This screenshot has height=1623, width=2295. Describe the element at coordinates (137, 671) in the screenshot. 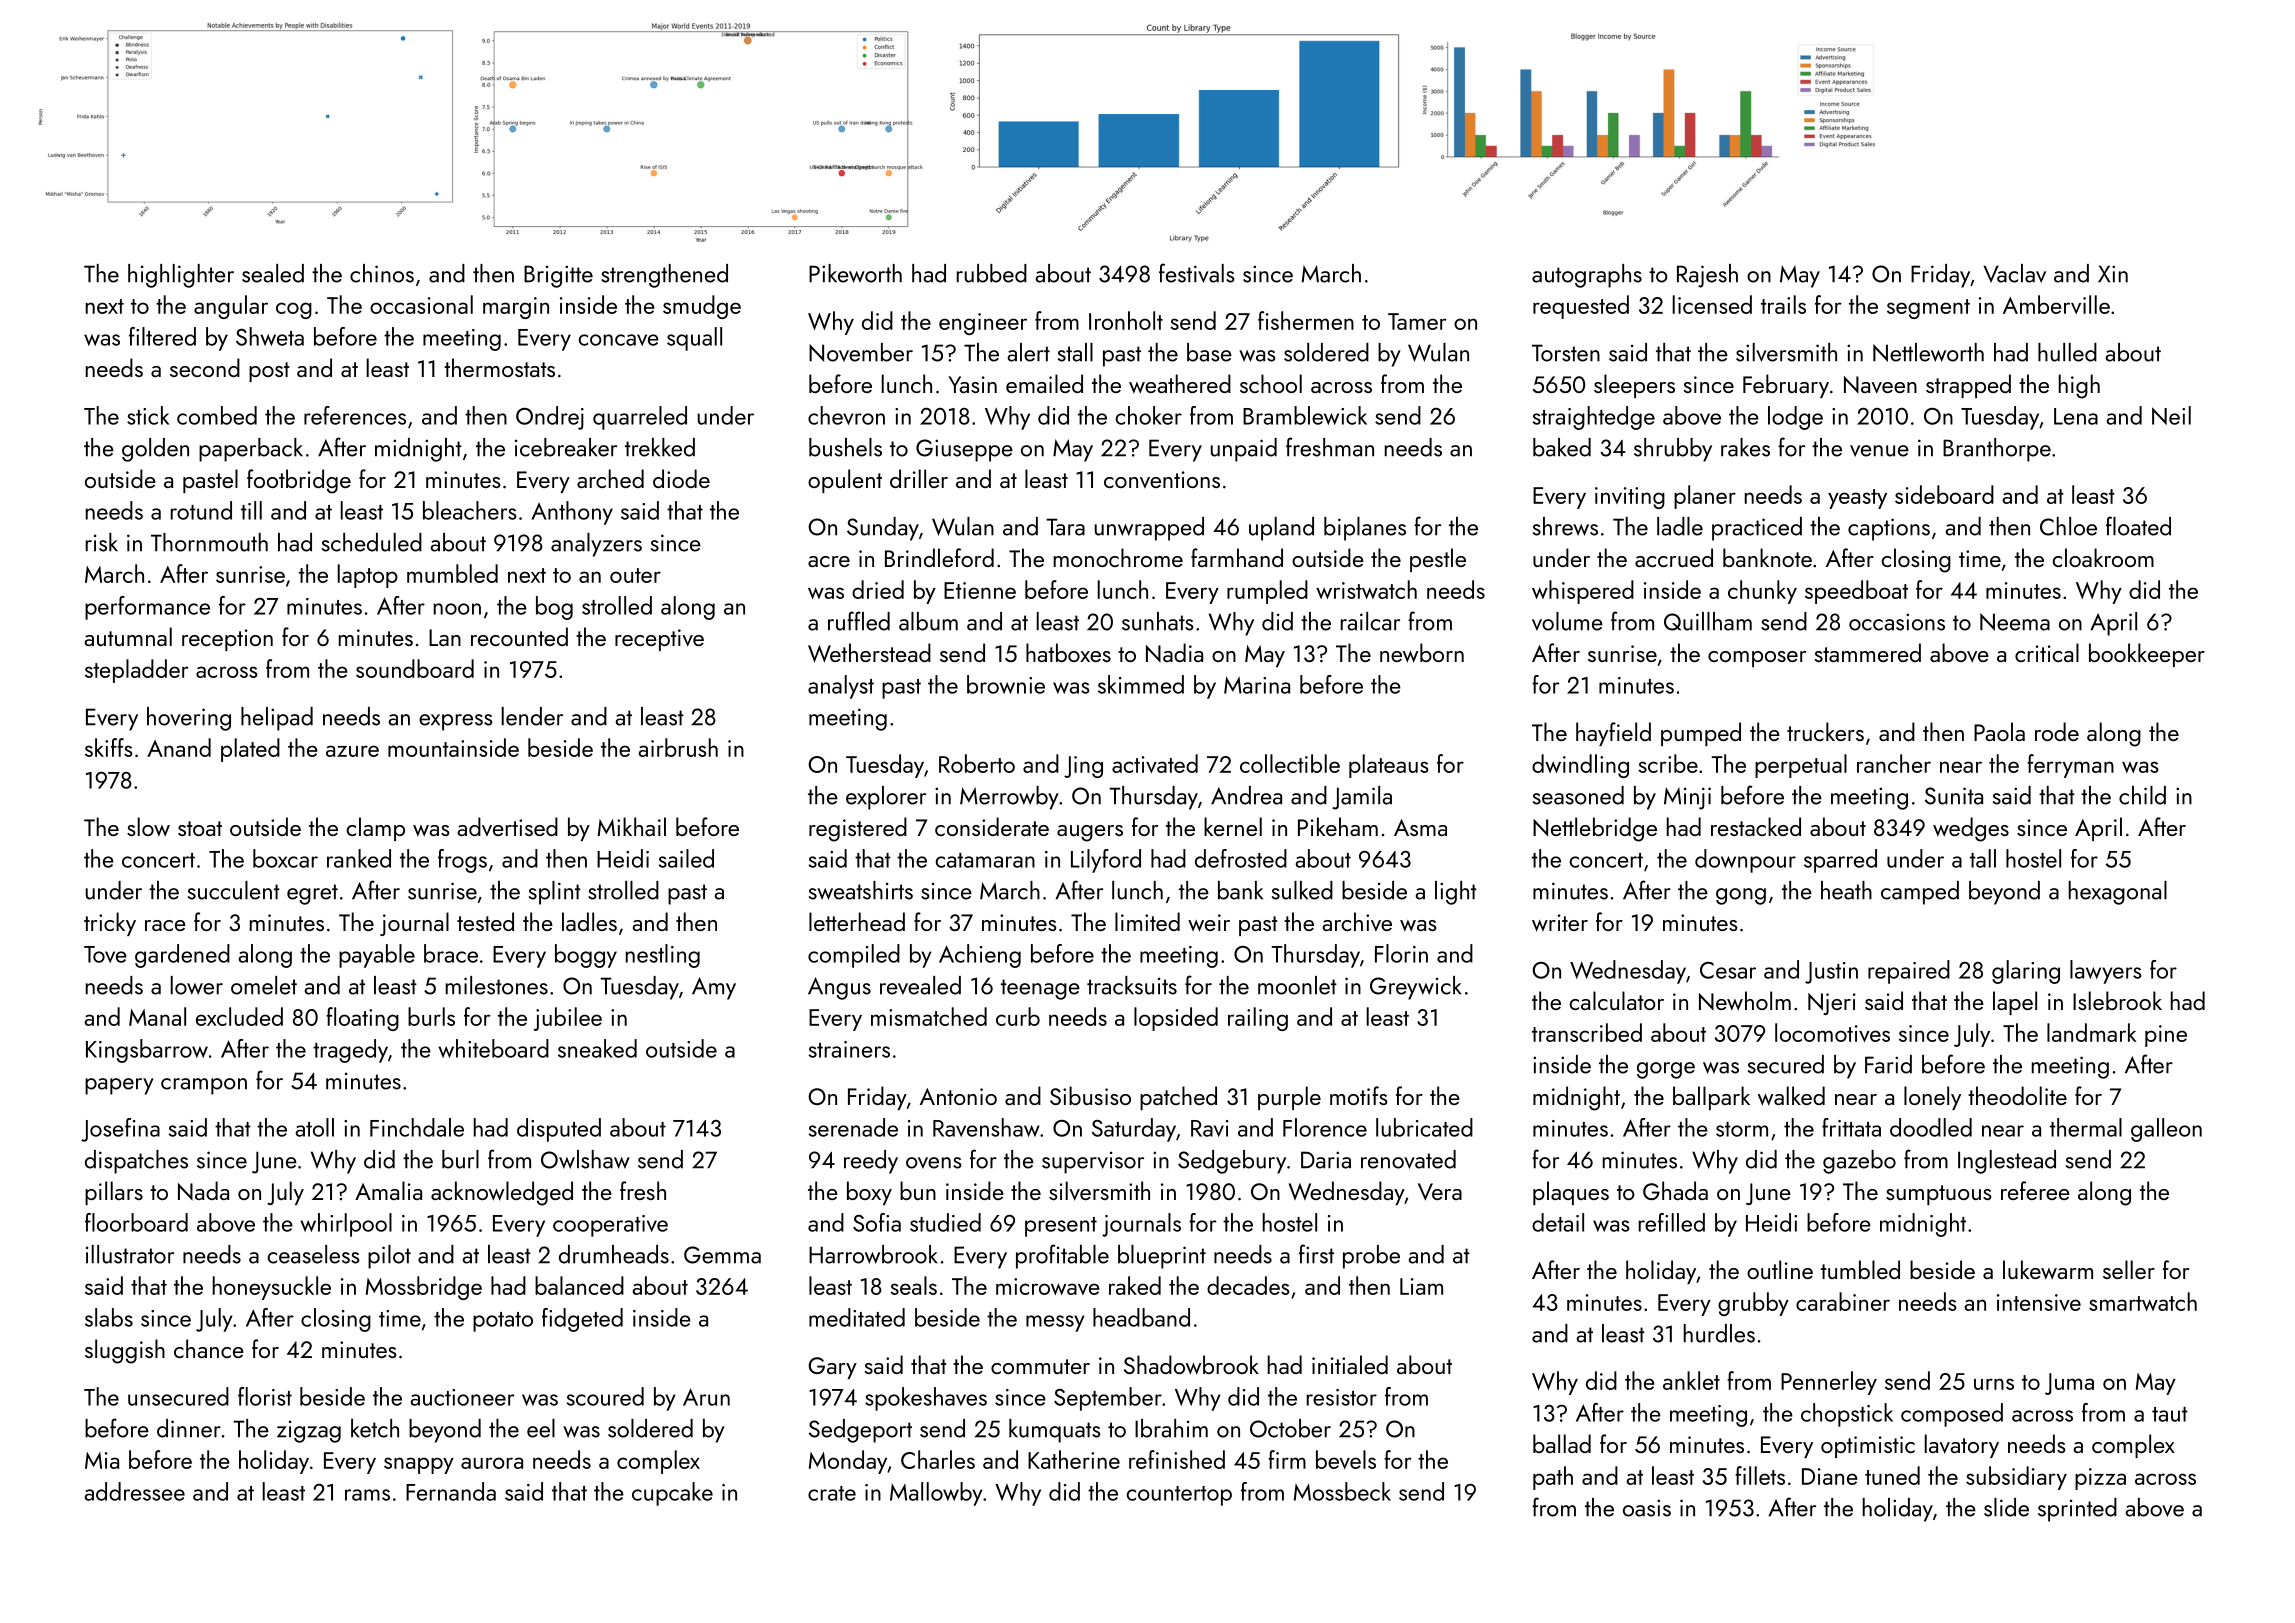

I see `stepladder` at that location.
